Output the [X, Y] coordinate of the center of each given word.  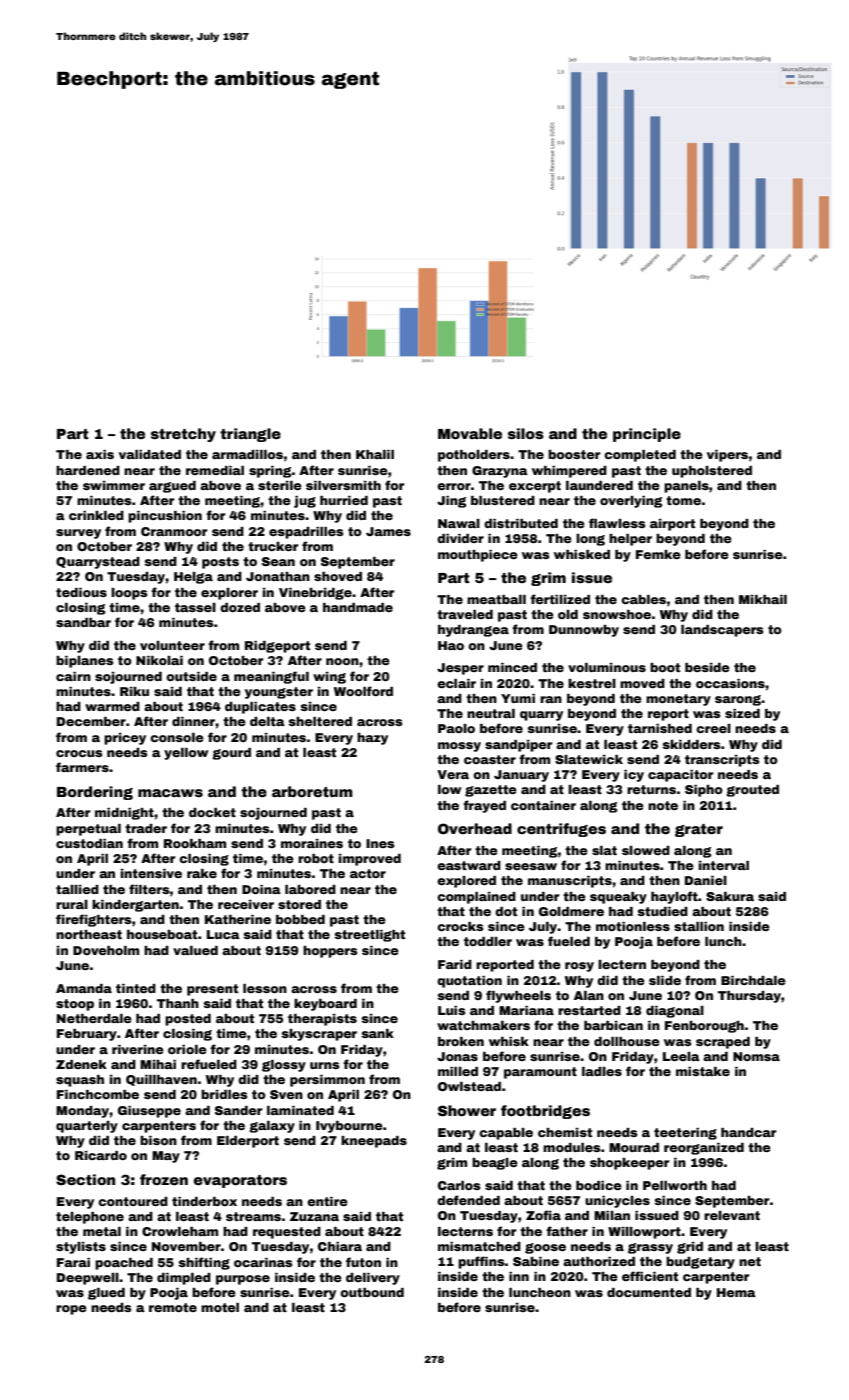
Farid [455, 964]
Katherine [238, 919]
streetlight [370, 936]
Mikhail [763, 599]
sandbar [83, 622]
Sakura [730, 896]
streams [253, 1216]
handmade [358, 607]
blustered [503, 500]
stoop [75, 1005]
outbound [372, 1292]
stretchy [183, 435]
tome [683, 500]
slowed [646, 850]
